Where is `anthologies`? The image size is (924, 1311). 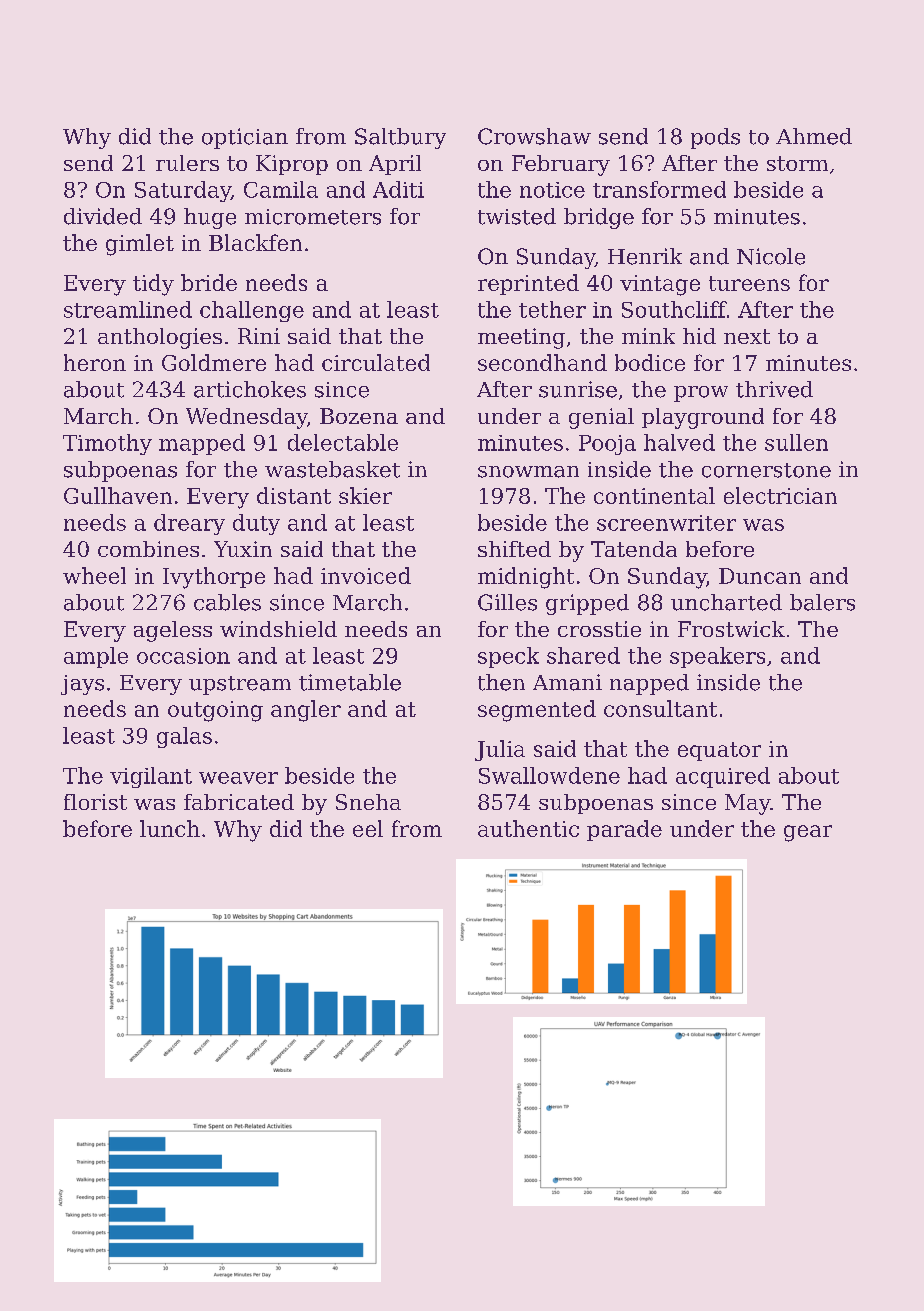
anthologies is located at coordinates (160, 338).
